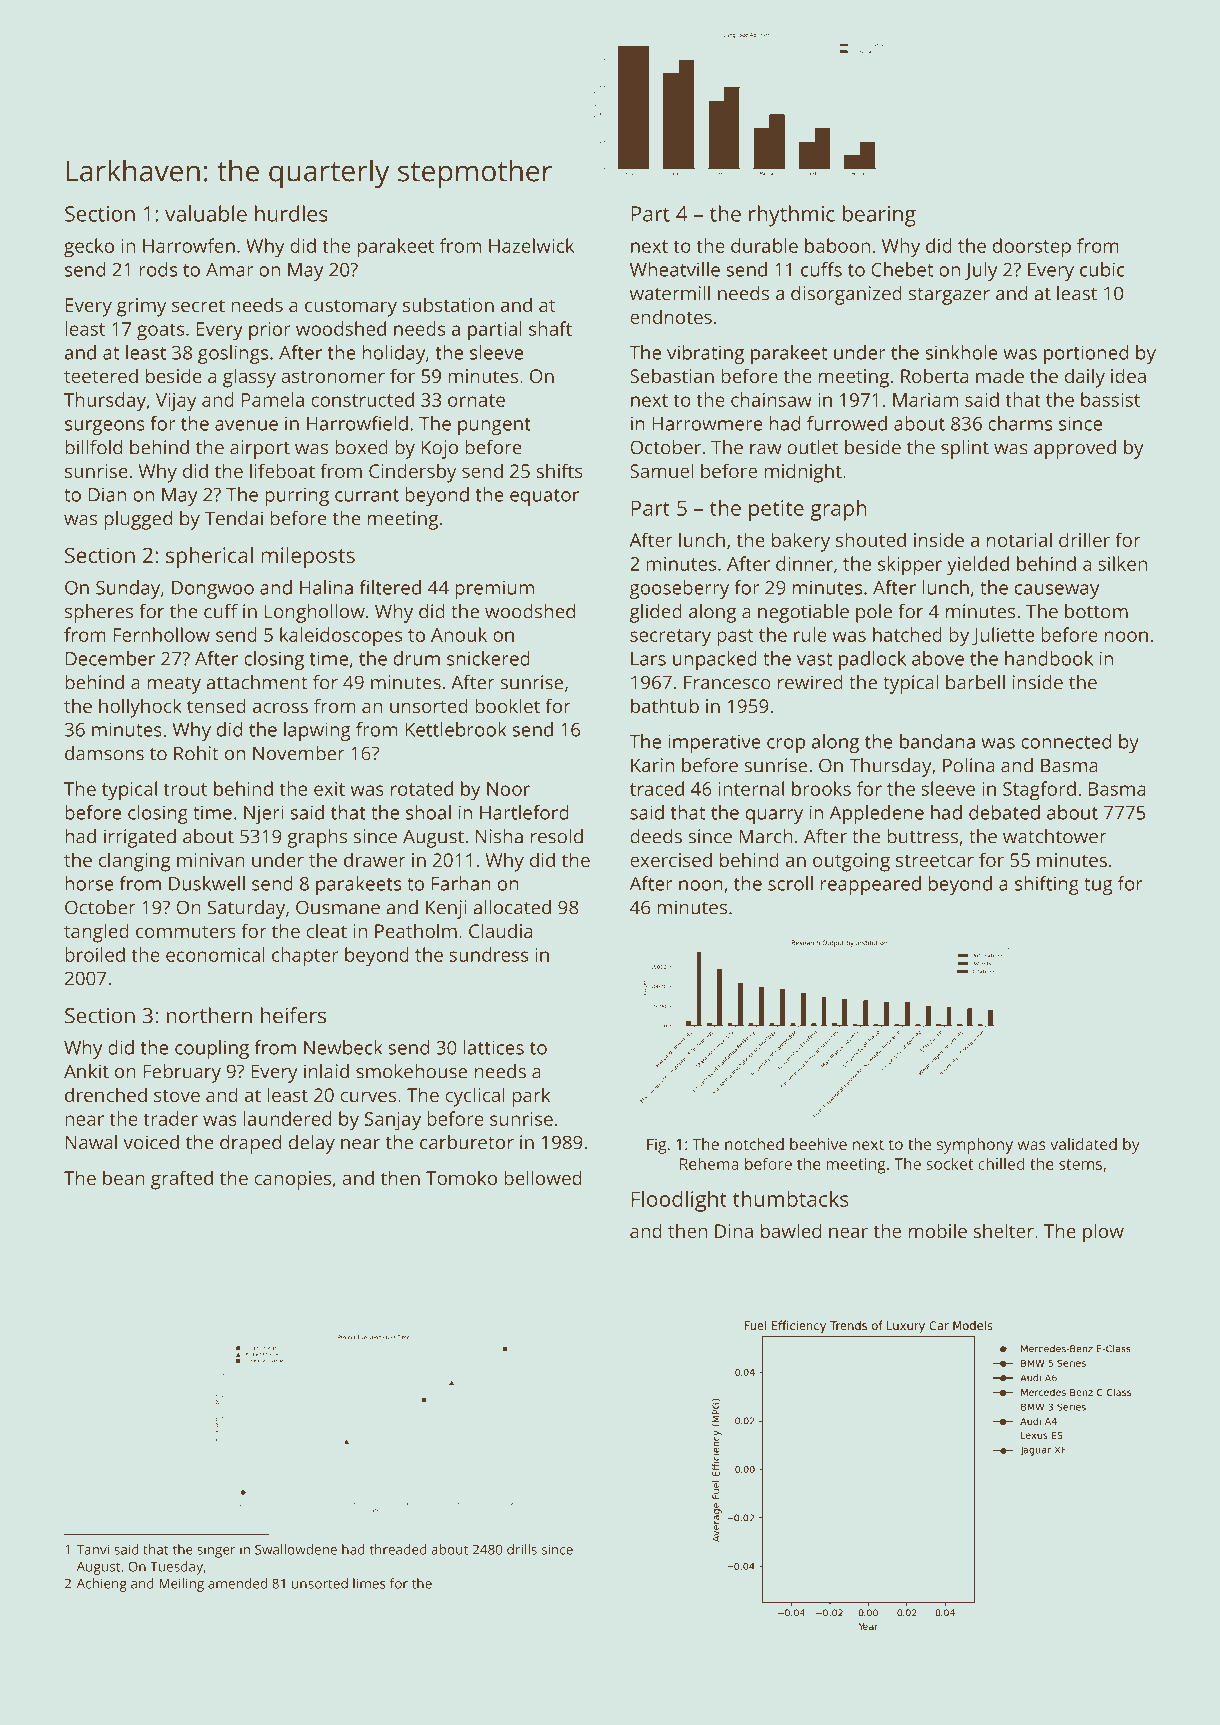 The image size is (1220, 1725). What do you see at coordinates (791, 1230) in the page?
I see `bawled` at bounding box center [791, 1230].
